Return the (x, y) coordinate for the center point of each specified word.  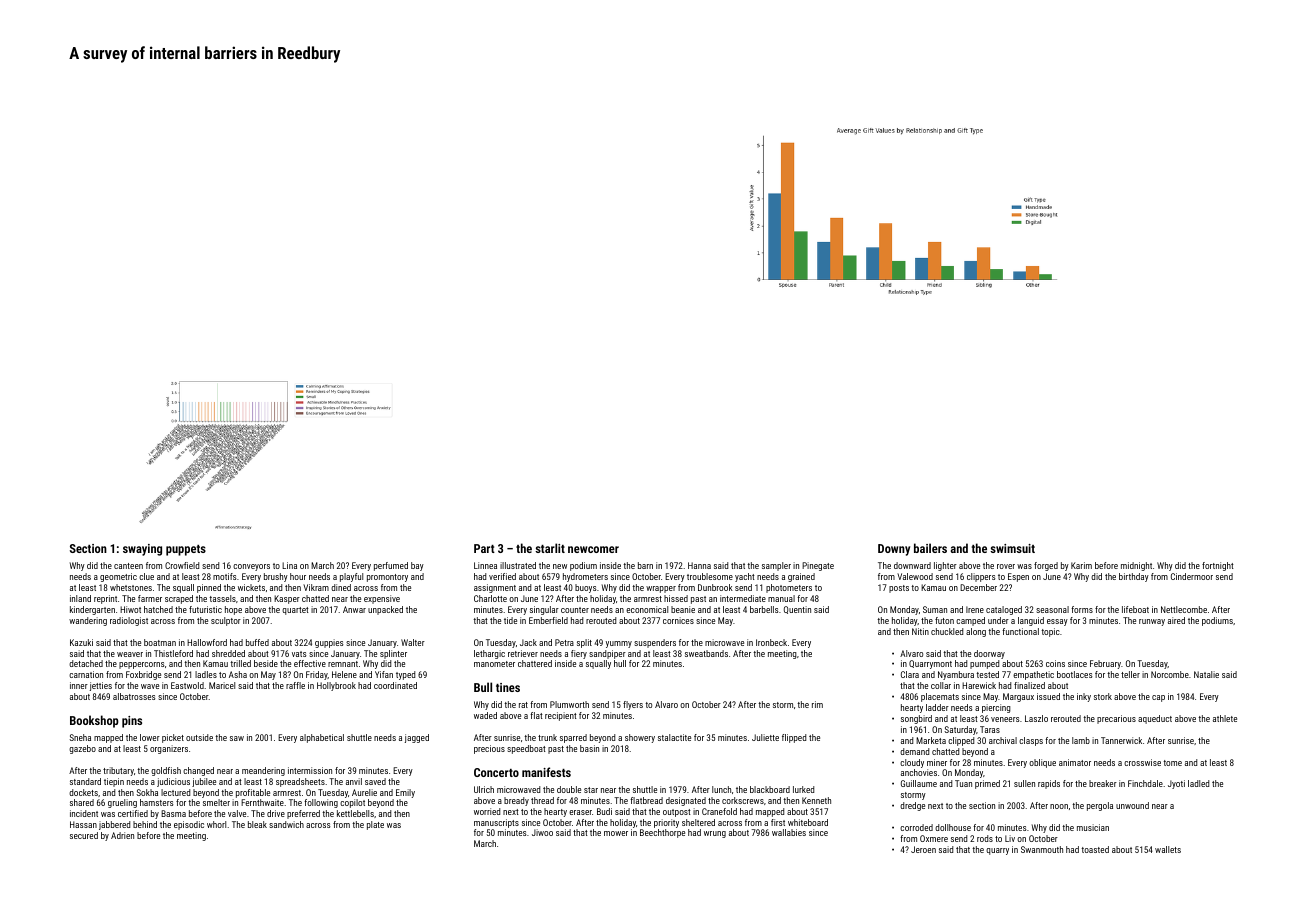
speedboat (526, 749)
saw (237, 738)
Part (484, 548)
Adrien (122, 835)
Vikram (316, 587)
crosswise (1142, 762)
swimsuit (1012, 548)
